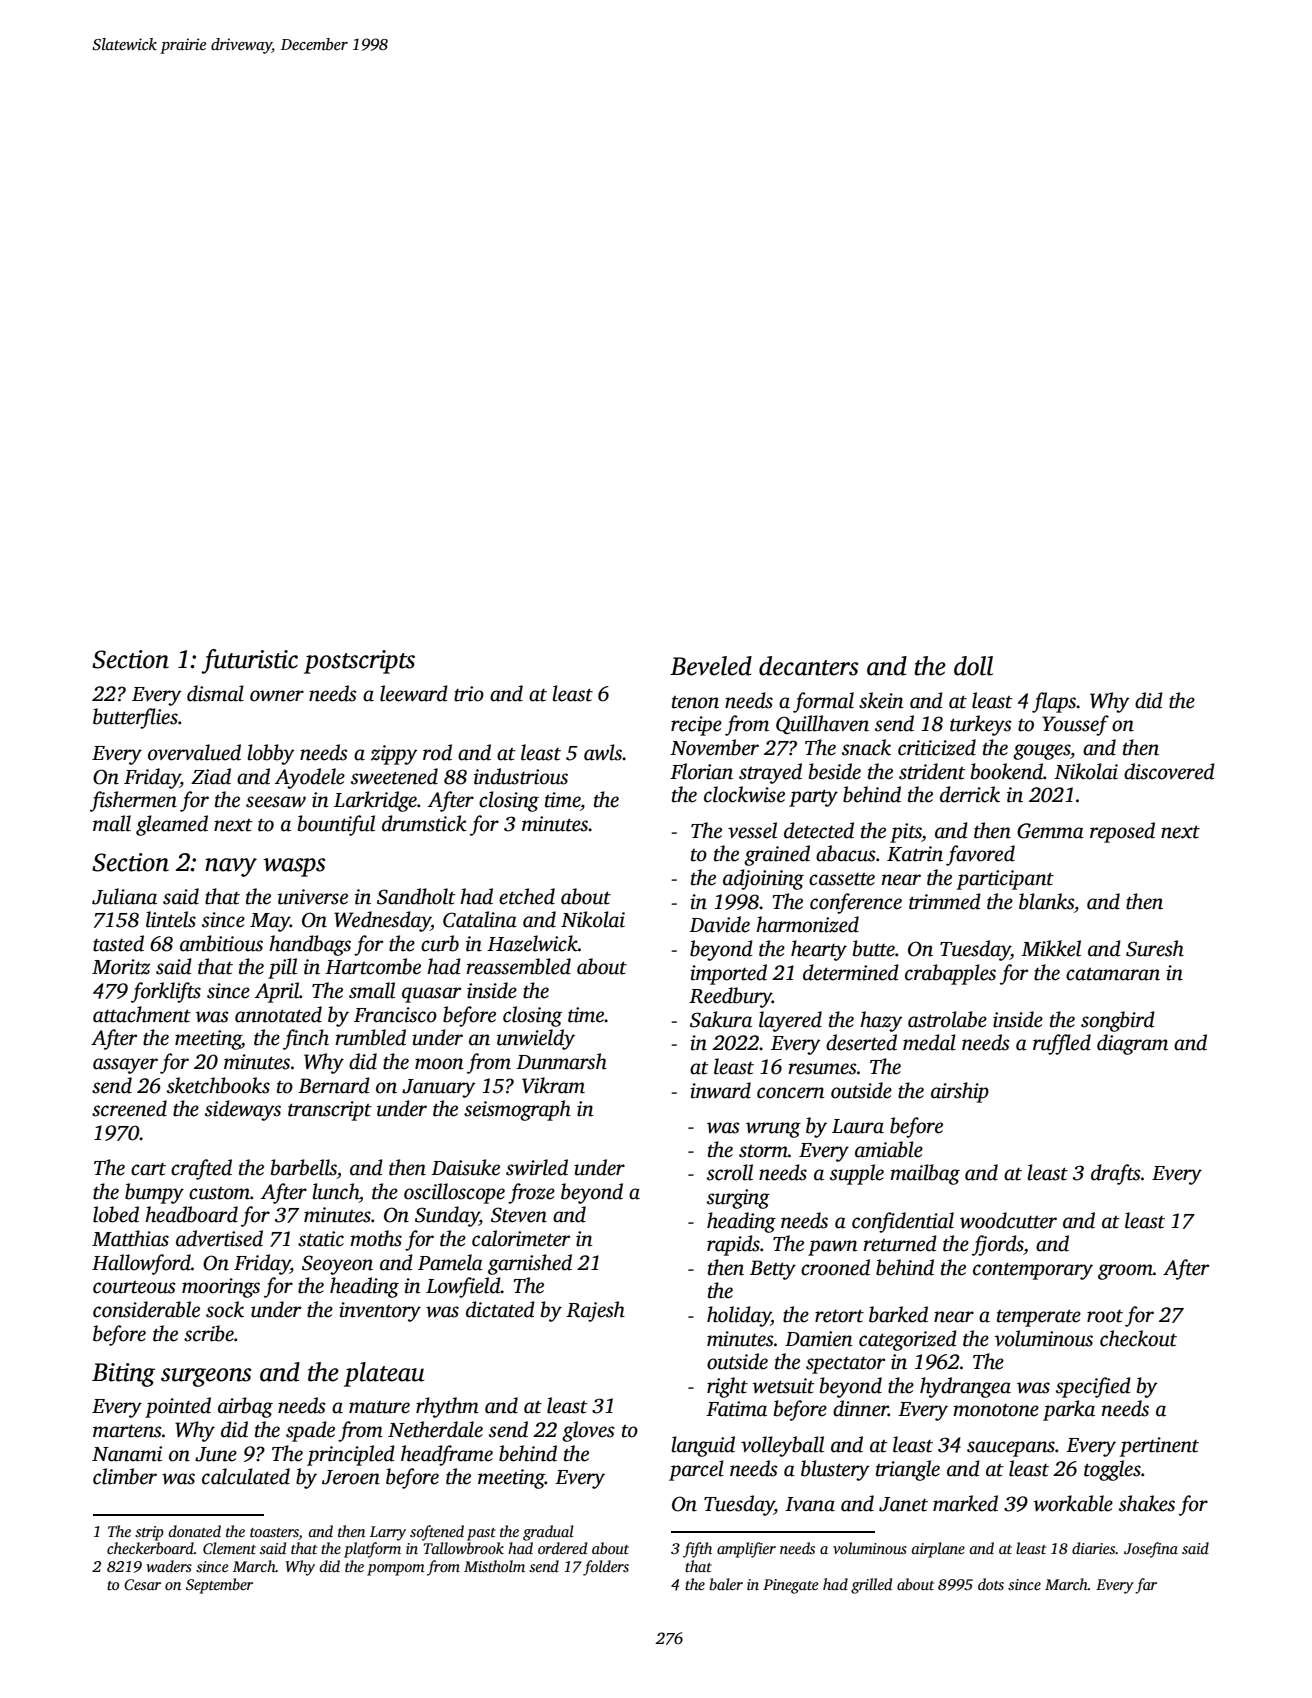  What do you see at coordinates (1118, 1021) in the screenshot?
I see `songbird` at bounding box center [1118, 1021].
